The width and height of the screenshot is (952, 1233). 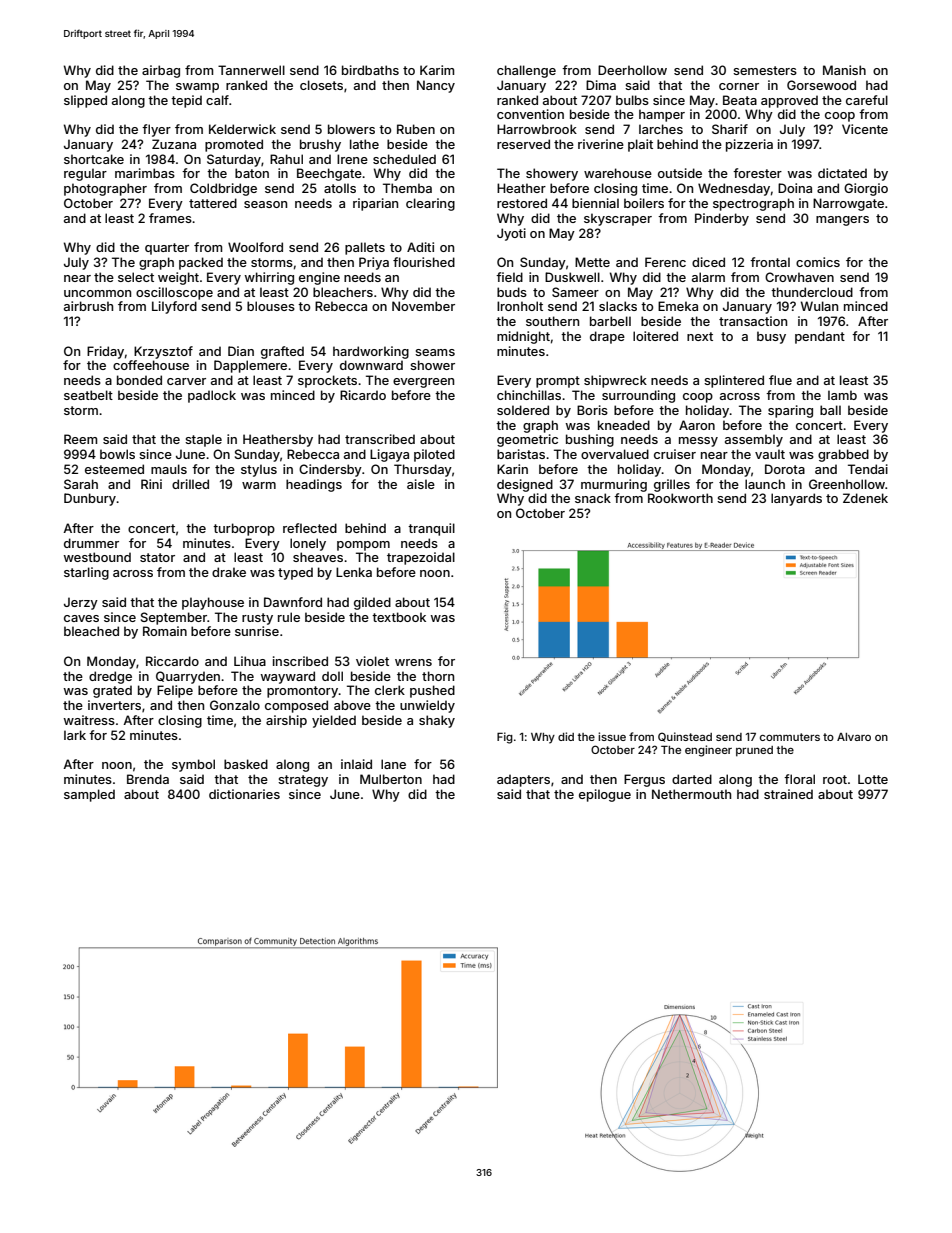 What do you see at coordinates (151, 365) in the screenshot?
I see `coffeehouse` at bounding box center [151, 365].
